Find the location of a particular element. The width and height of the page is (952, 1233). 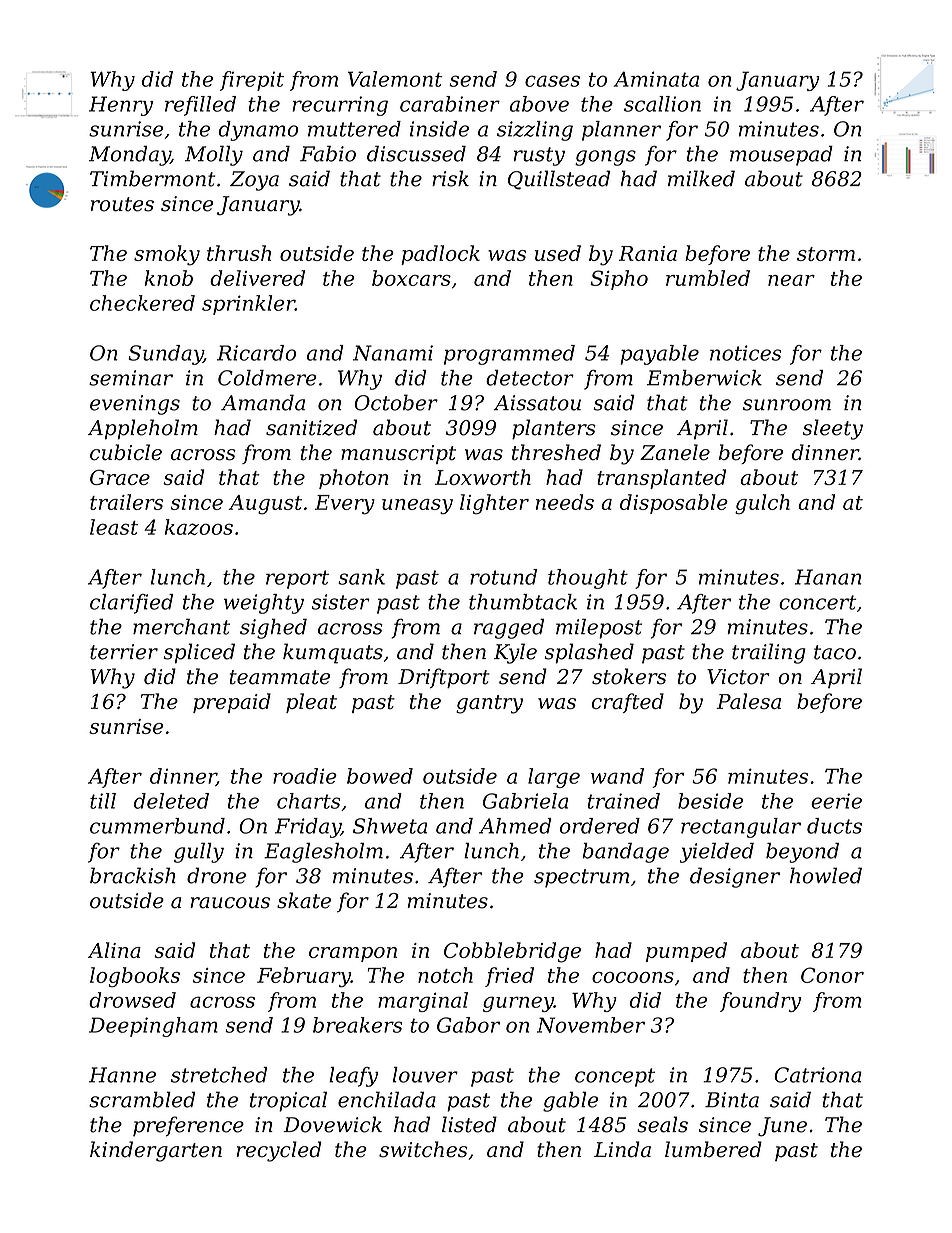

taco is located at coordinates (835, 652).
